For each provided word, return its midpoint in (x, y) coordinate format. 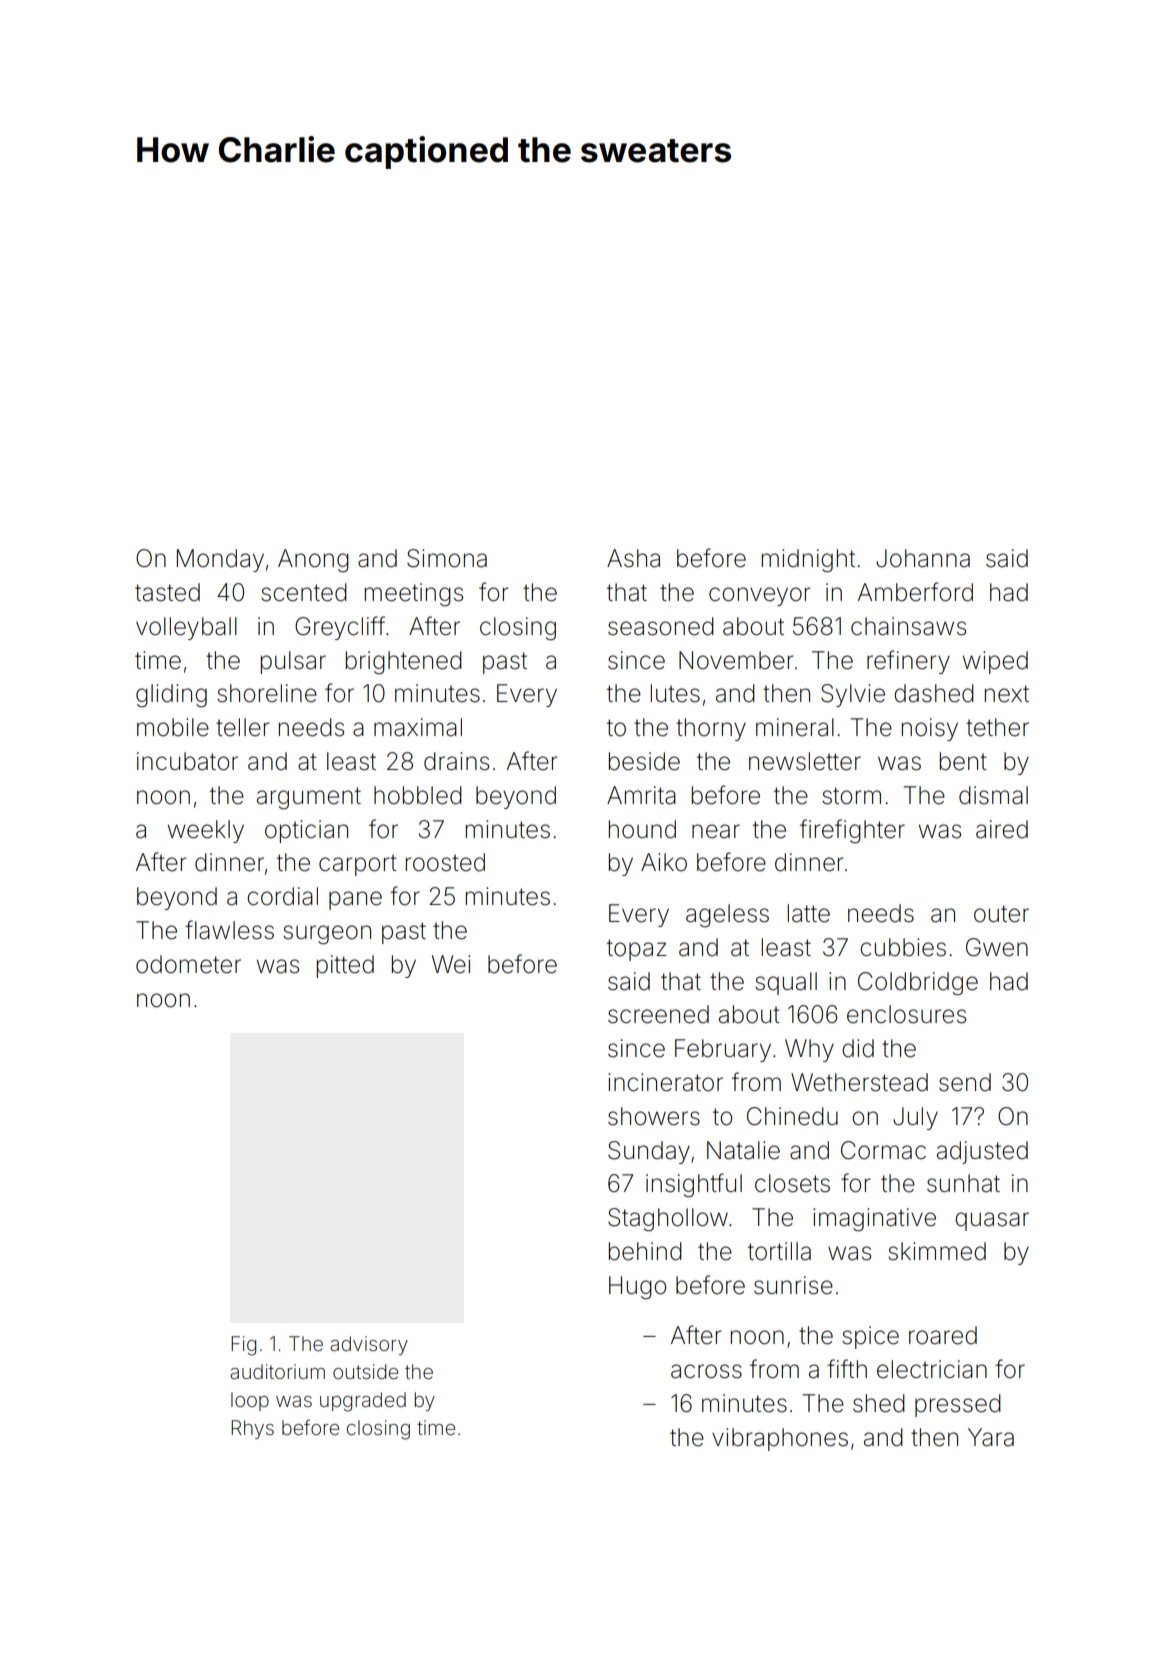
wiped (995, 662)
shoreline (267, 693)
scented (304, 592)
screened (658, 1014)
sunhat (963, 1183)
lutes (675, 693)
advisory (369, 1345)
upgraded (363, 1402)
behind (645, 1251)
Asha (633, 558)
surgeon (327, 935)
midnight (808, 561)
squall (786, 983)
